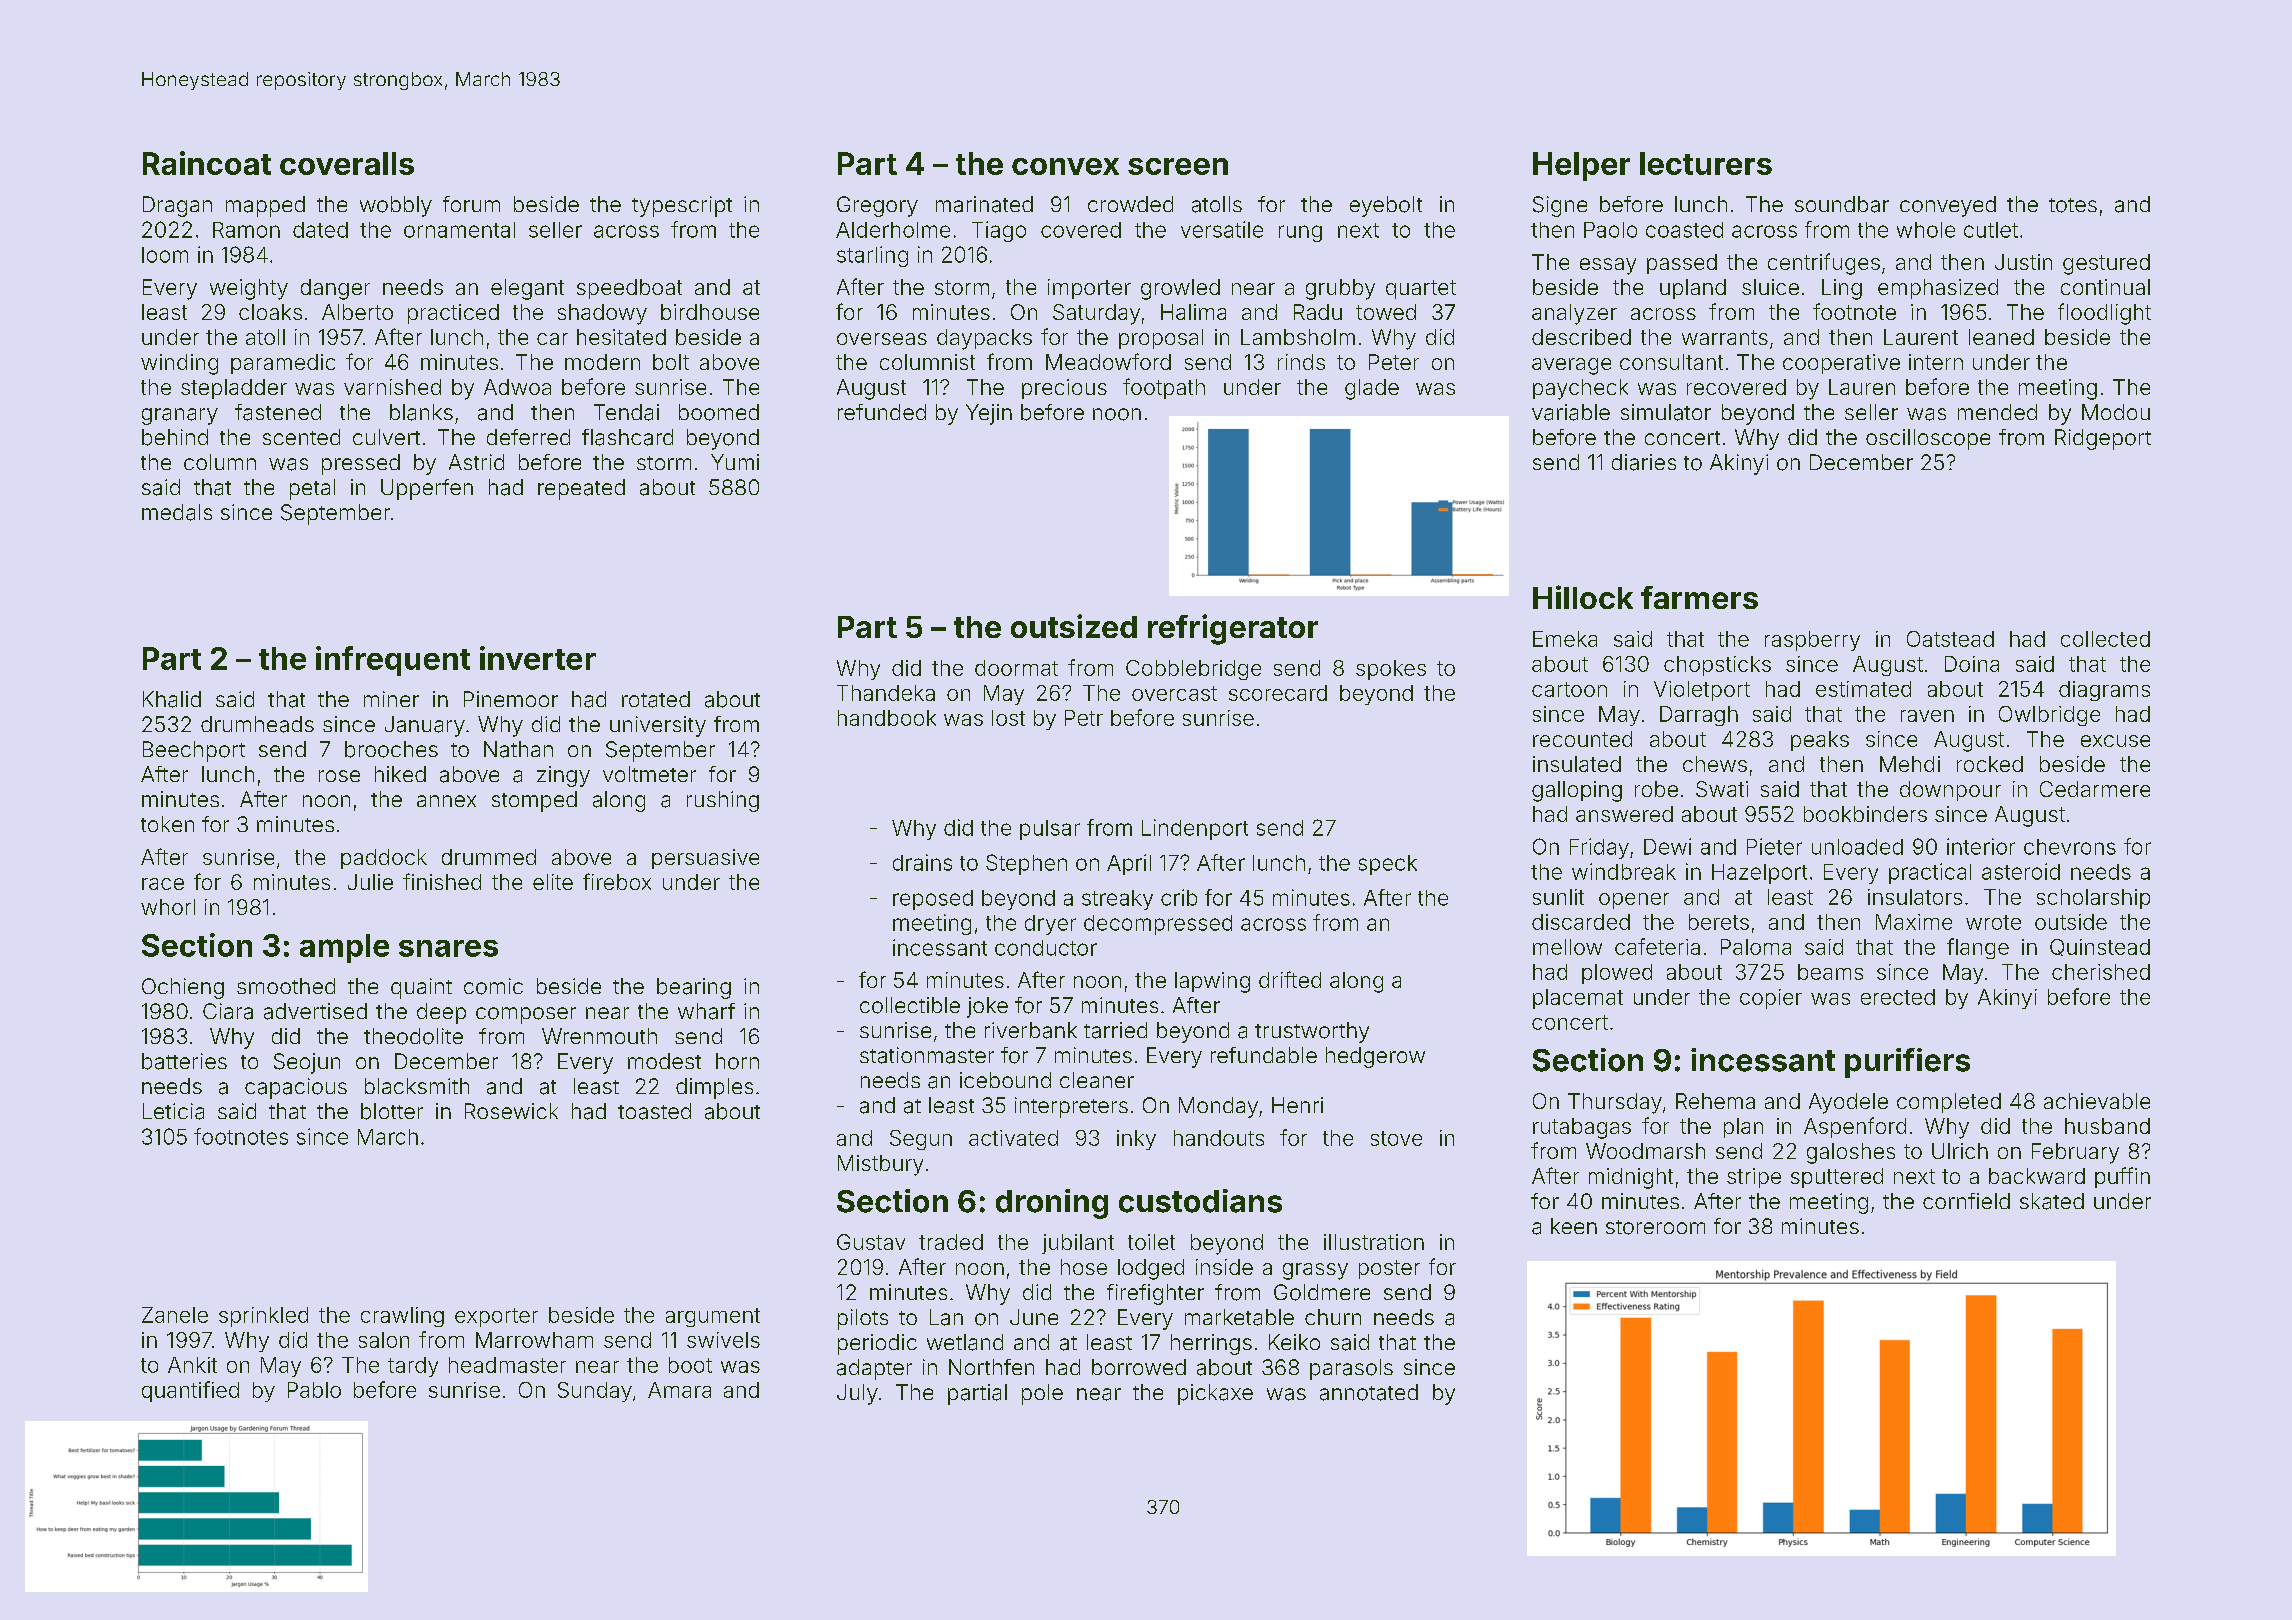  Describe the element at coordinates (1174, 693) in the screenshot. I see `overcast` at that location.
